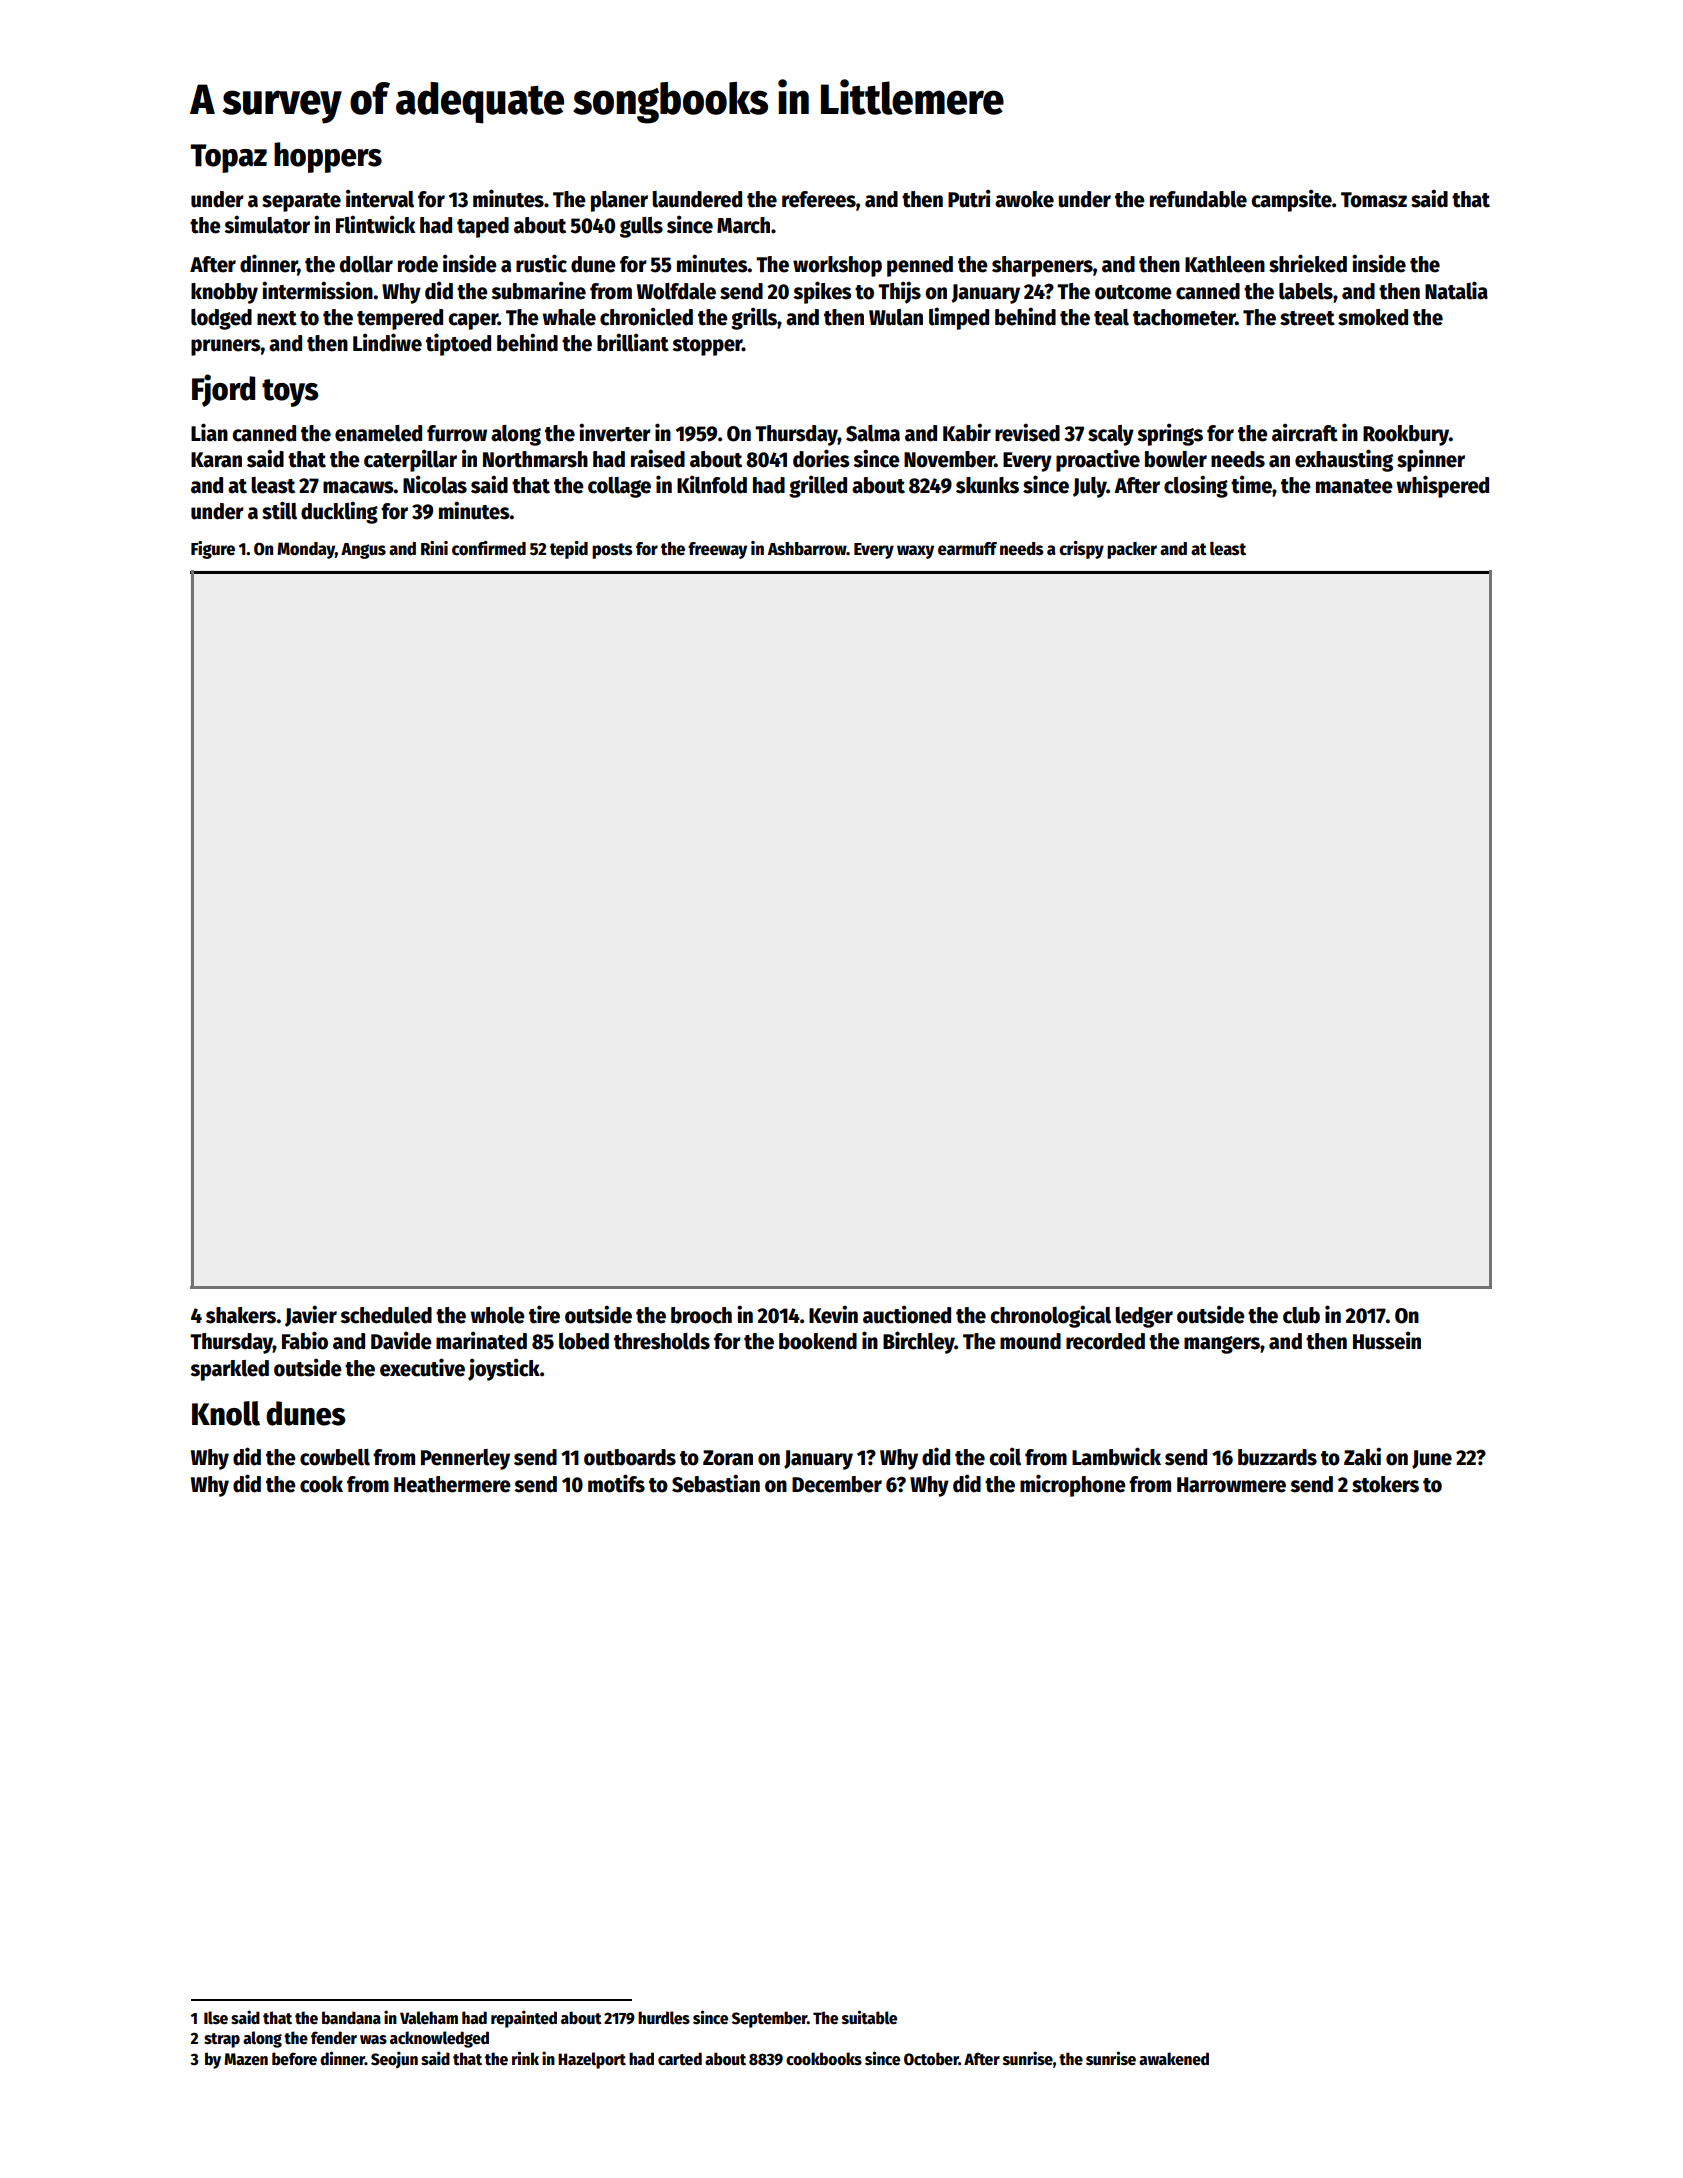  What do you see at coordinates (228, 158) in the document?
I see `Topaz` at bounding box center [228, 158].
